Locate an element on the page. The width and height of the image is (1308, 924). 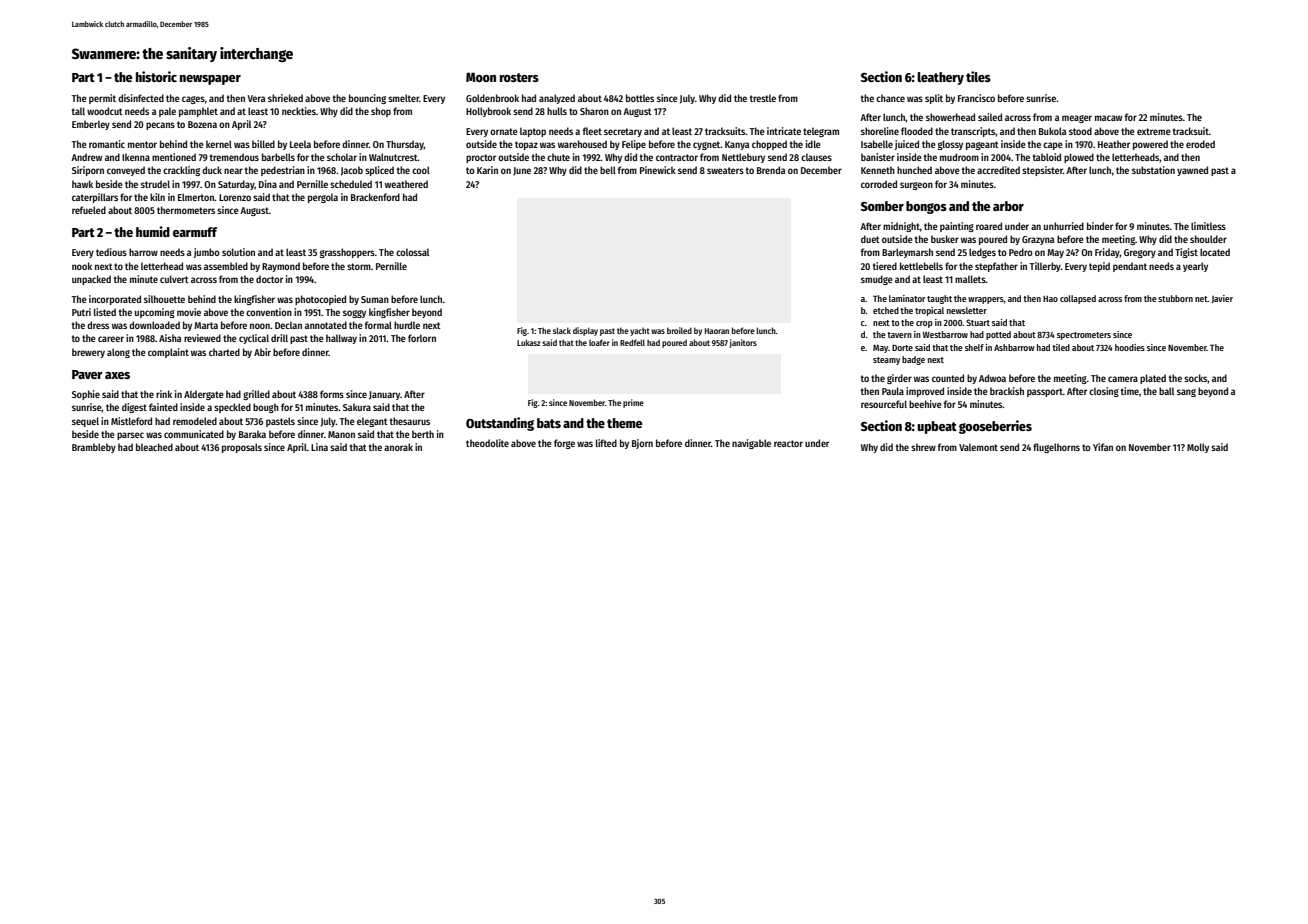
yacht is located at coordinates (640, 331).
